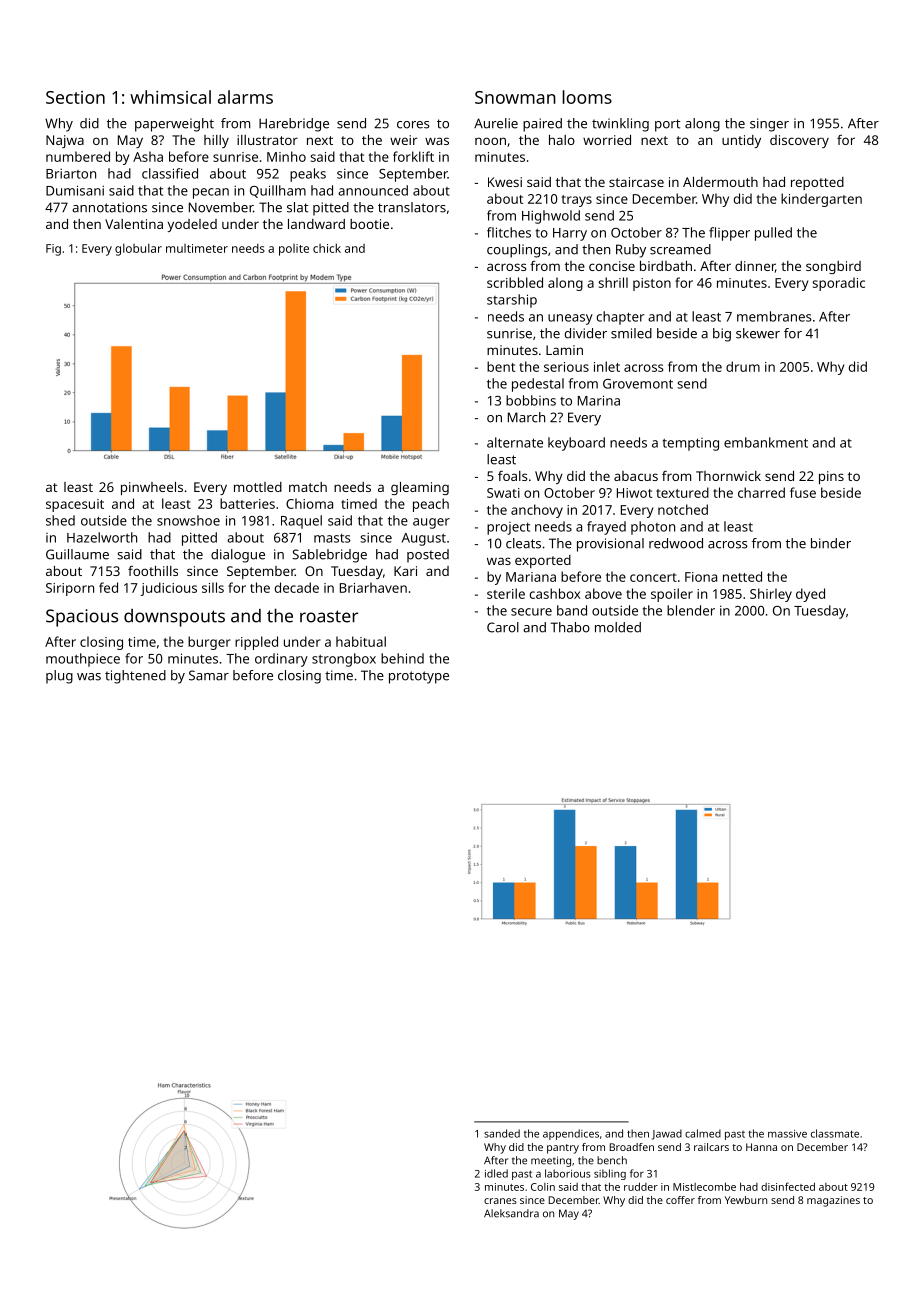  Describe the element at coordinates (511, 1213) in the image. I see `Aleksandra` at that location.
